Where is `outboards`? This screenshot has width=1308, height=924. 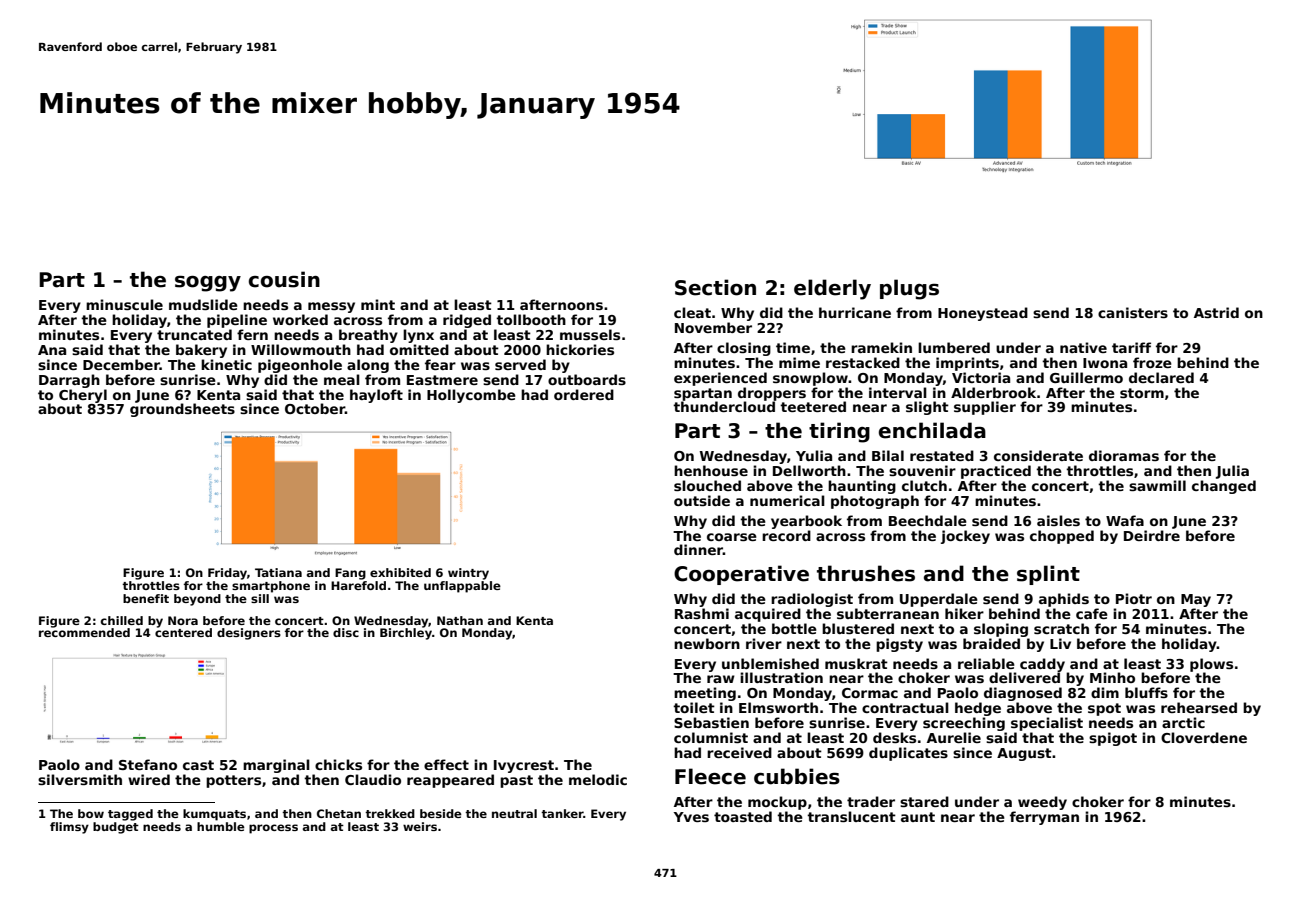 outboards is located at coordinates (587, 379).
